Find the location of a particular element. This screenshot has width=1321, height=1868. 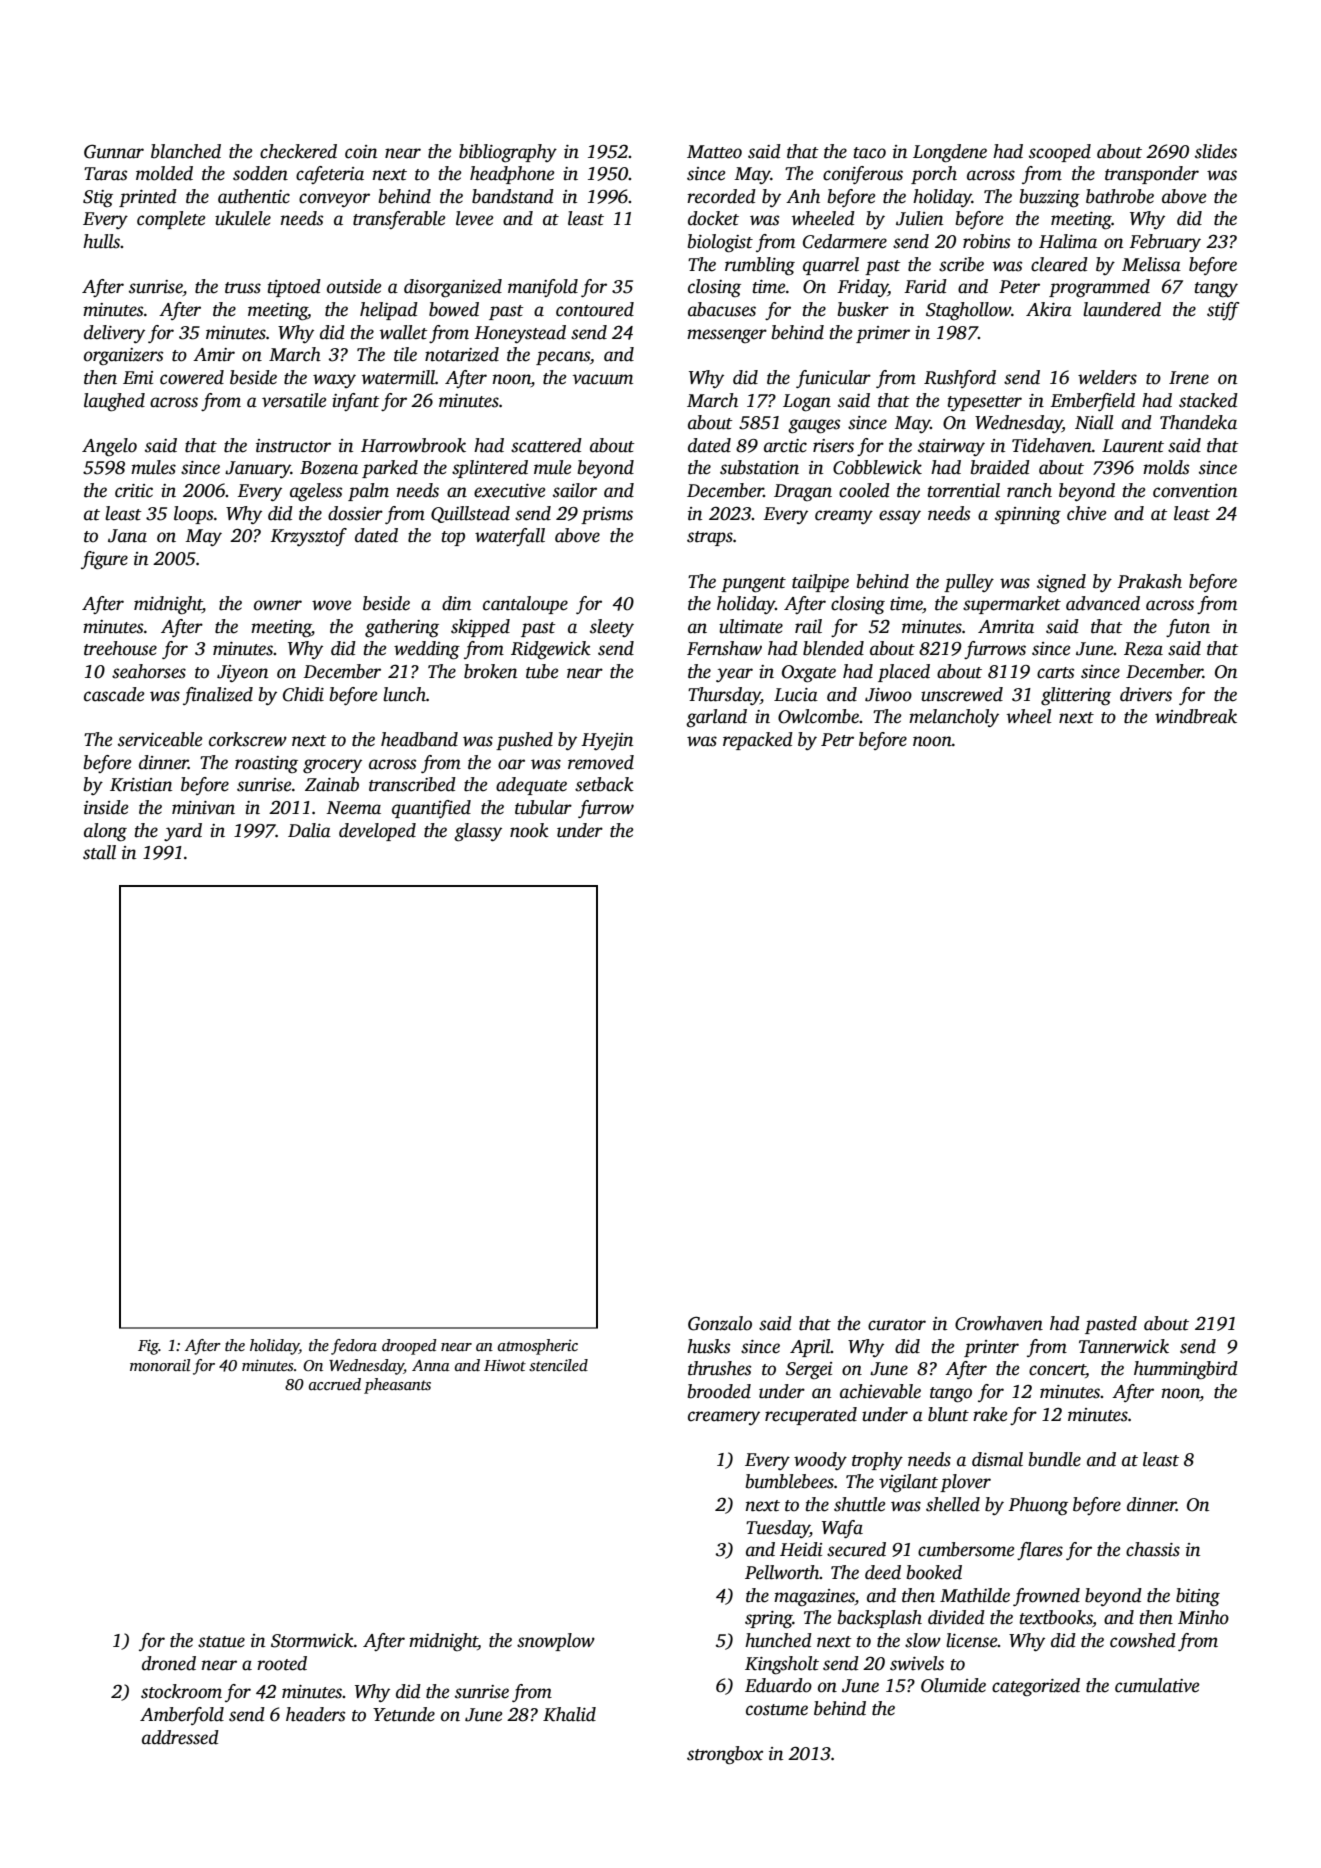

snowplow is located at coordinates (556, 1642).
